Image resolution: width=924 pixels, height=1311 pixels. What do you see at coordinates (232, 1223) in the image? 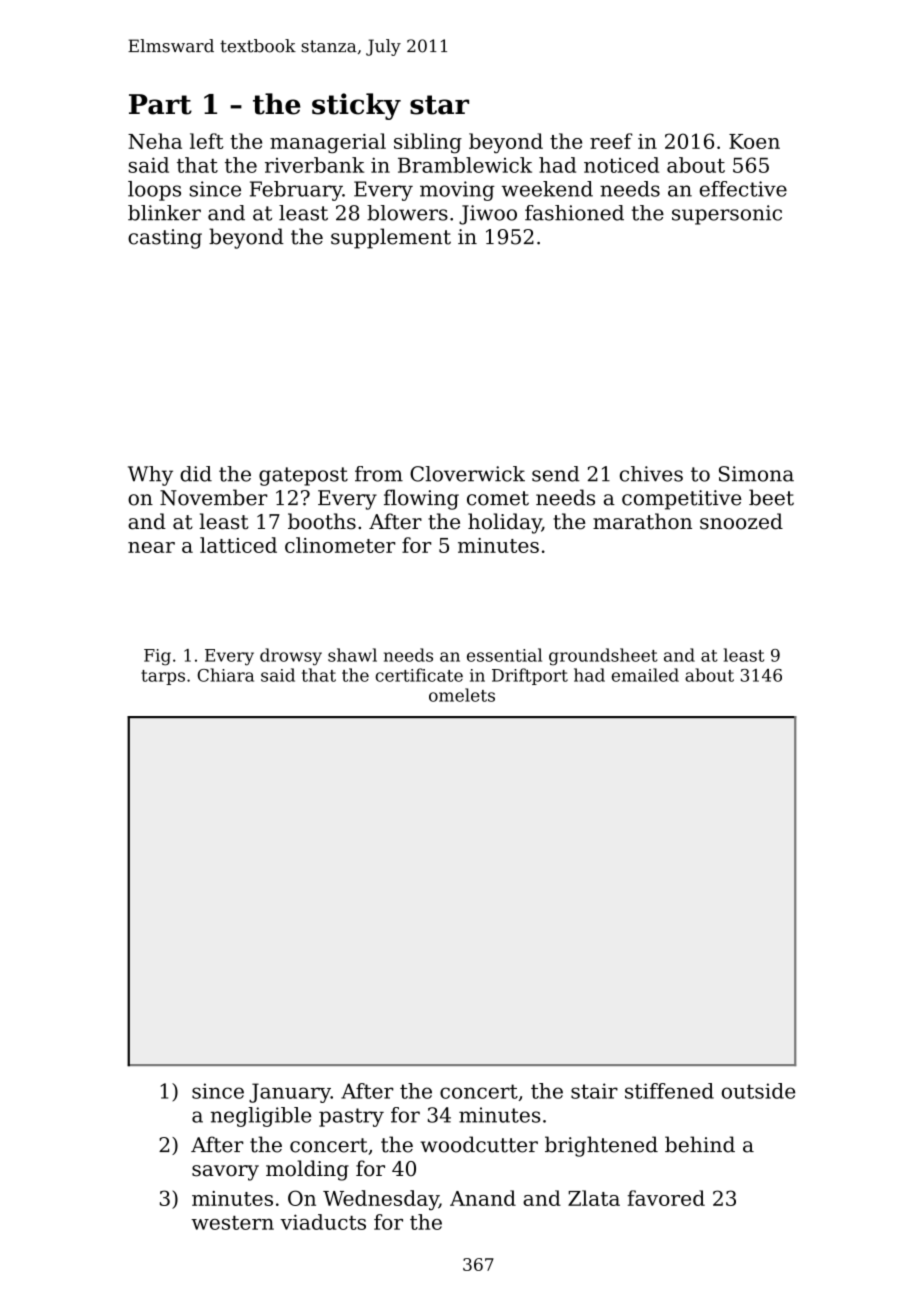
I see `western` at bounding box center [232, 1223].
